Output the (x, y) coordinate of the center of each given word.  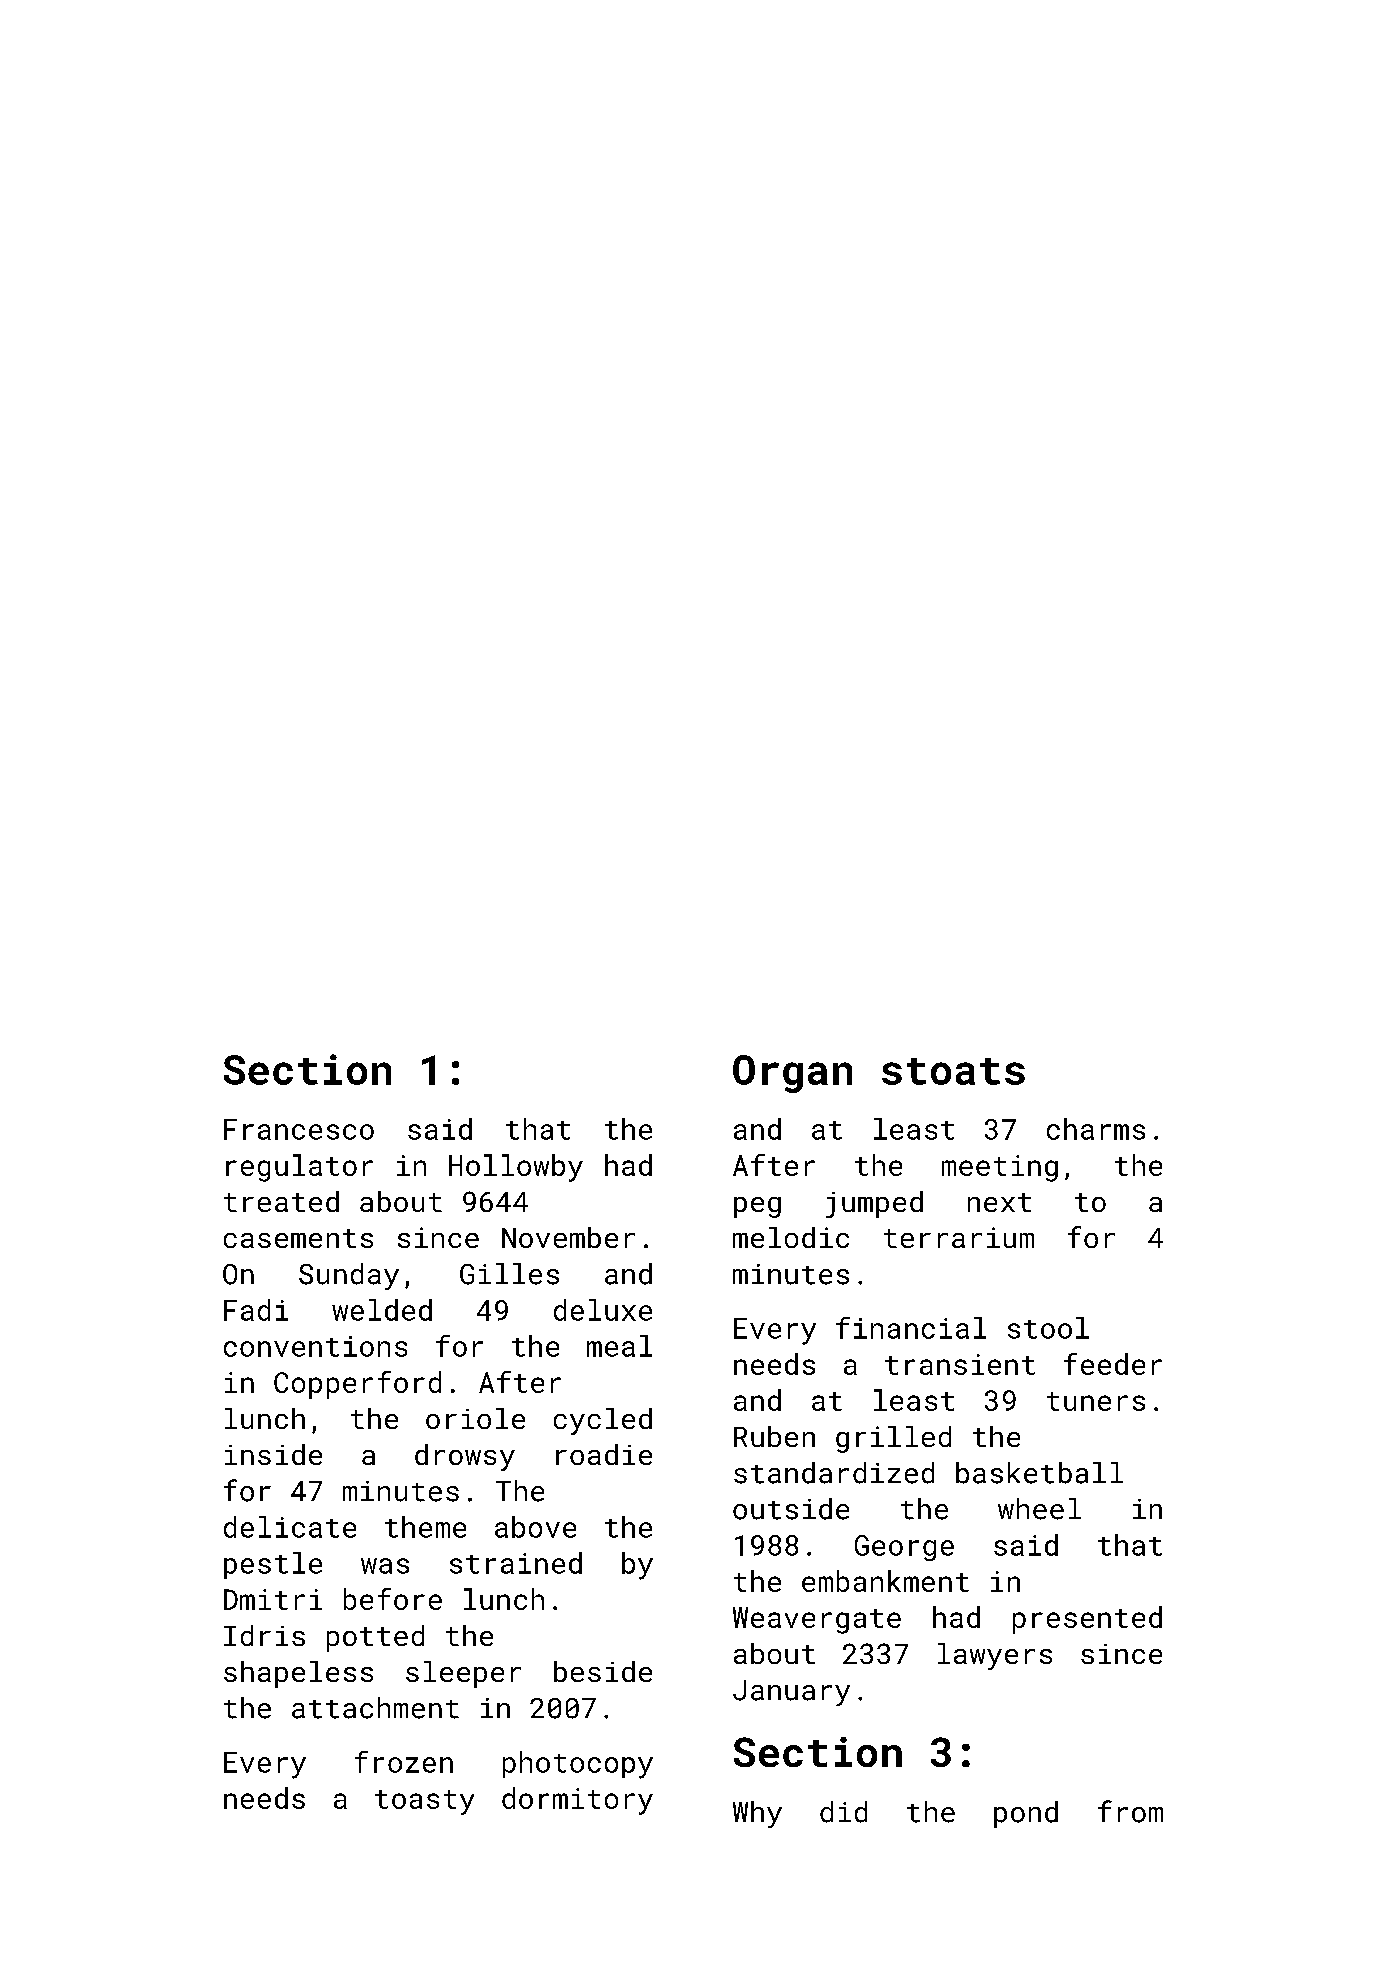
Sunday (349, 1276)
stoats (953, 1071)
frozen (404, 1762)
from (1130, 1811)
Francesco (299, 1129)
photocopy (578, 1765)
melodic (791, 1237)
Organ (792, 1074)
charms (1096, 1129)
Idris (264, 1635)
